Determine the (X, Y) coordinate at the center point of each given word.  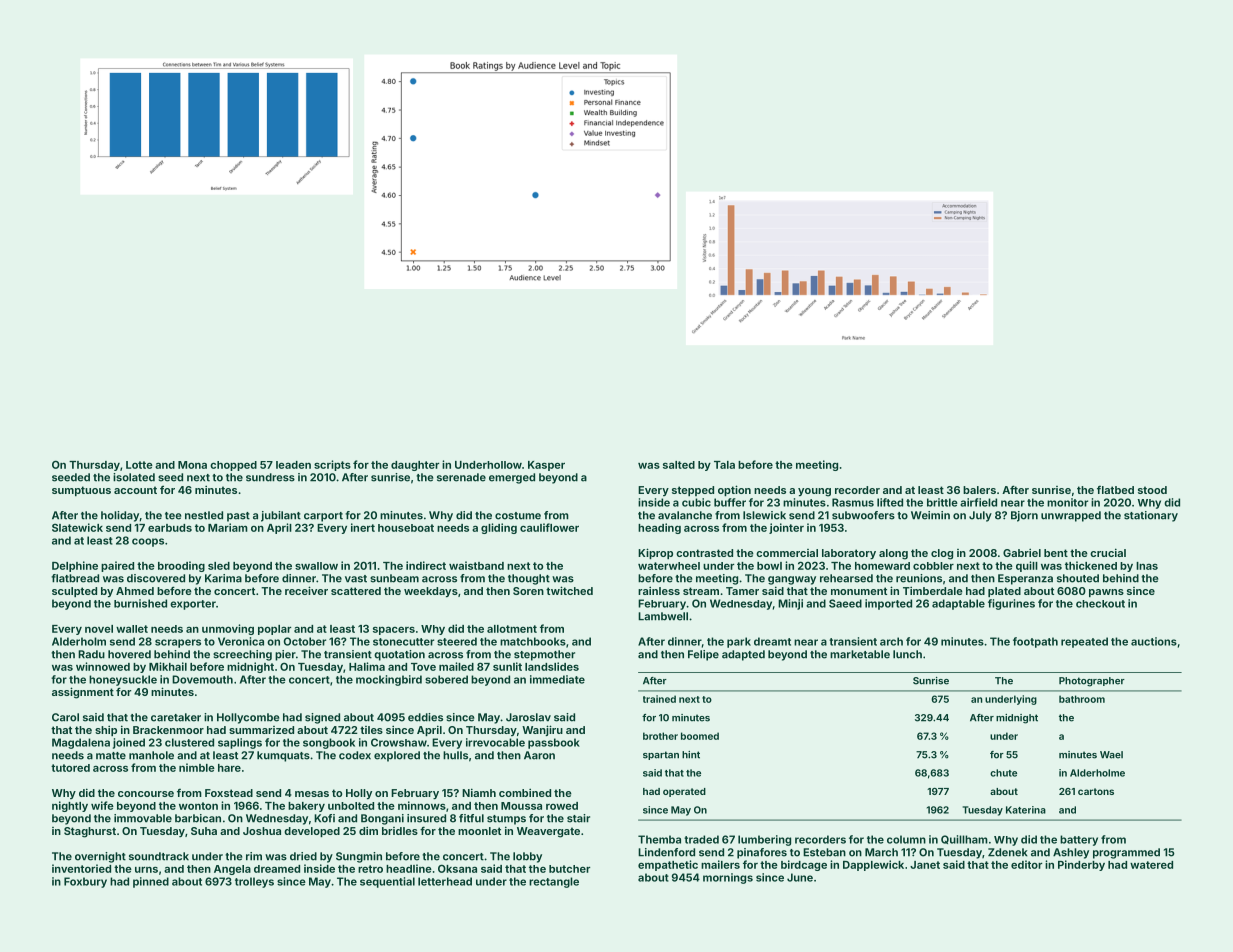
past (238, 517)
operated (684, 792)
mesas (312, 794)
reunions (919, 578)
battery (1079, 840)
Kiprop (655, 553)
